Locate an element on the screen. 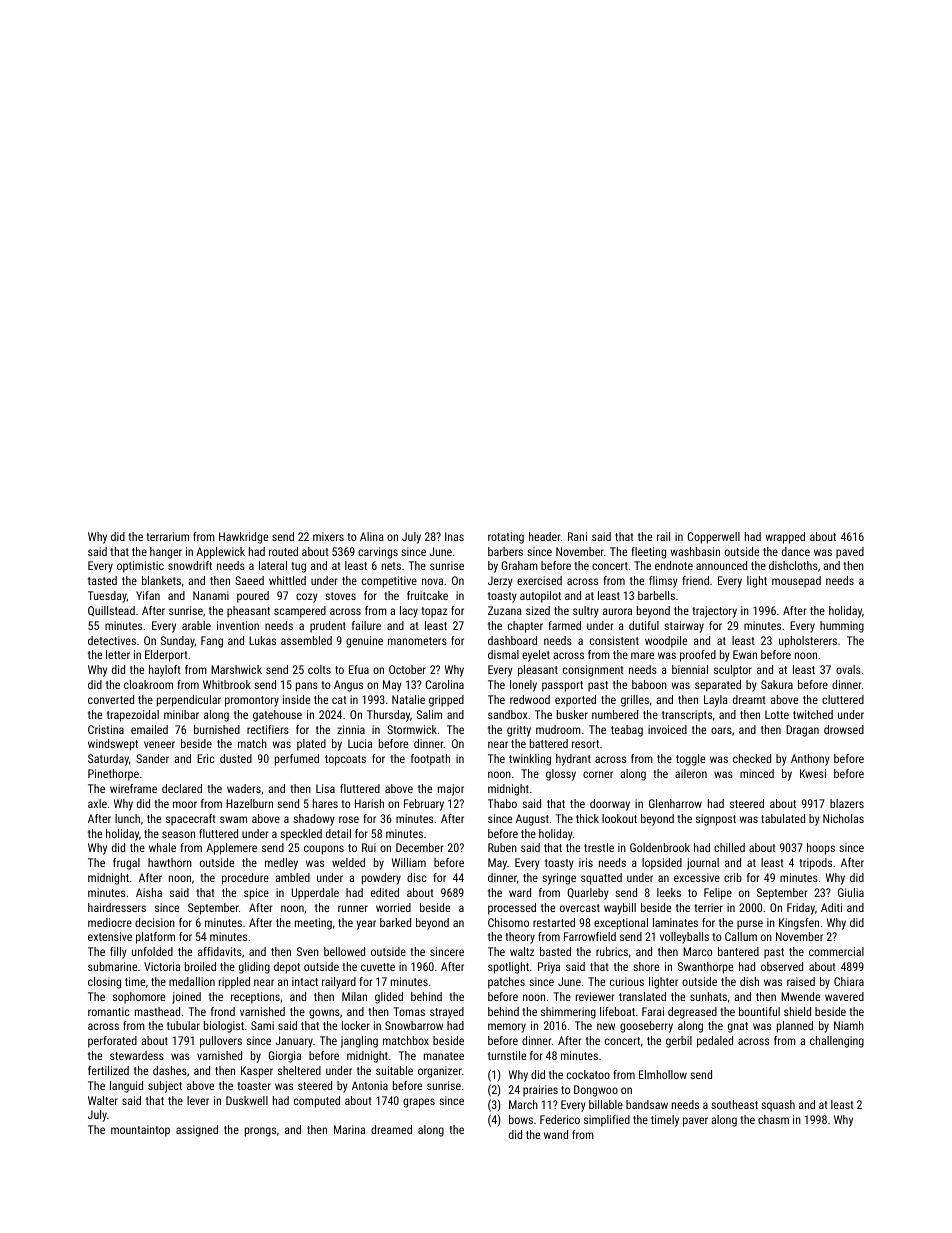 This screenshot has width=952, height=1233. prairies is located at coordinates (540, 1091).
